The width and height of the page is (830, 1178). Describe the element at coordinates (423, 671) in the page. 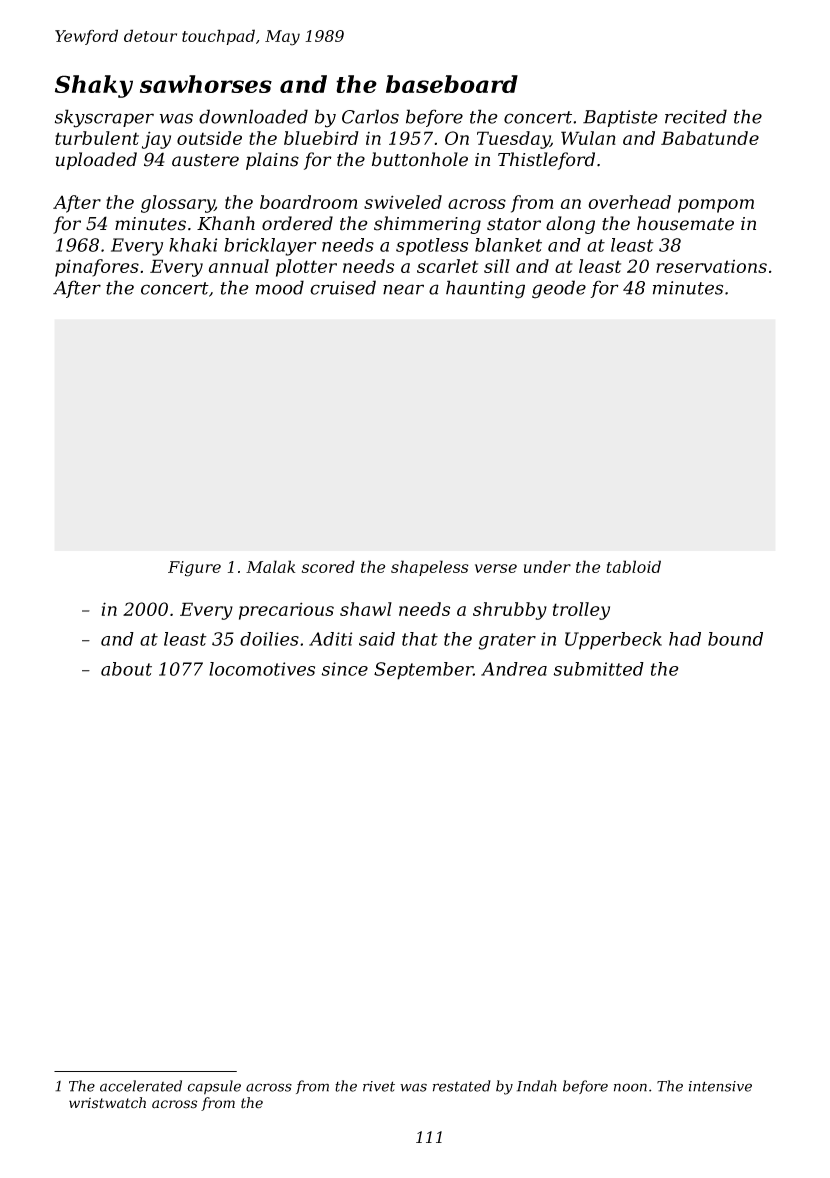

I see `September` at that location.
